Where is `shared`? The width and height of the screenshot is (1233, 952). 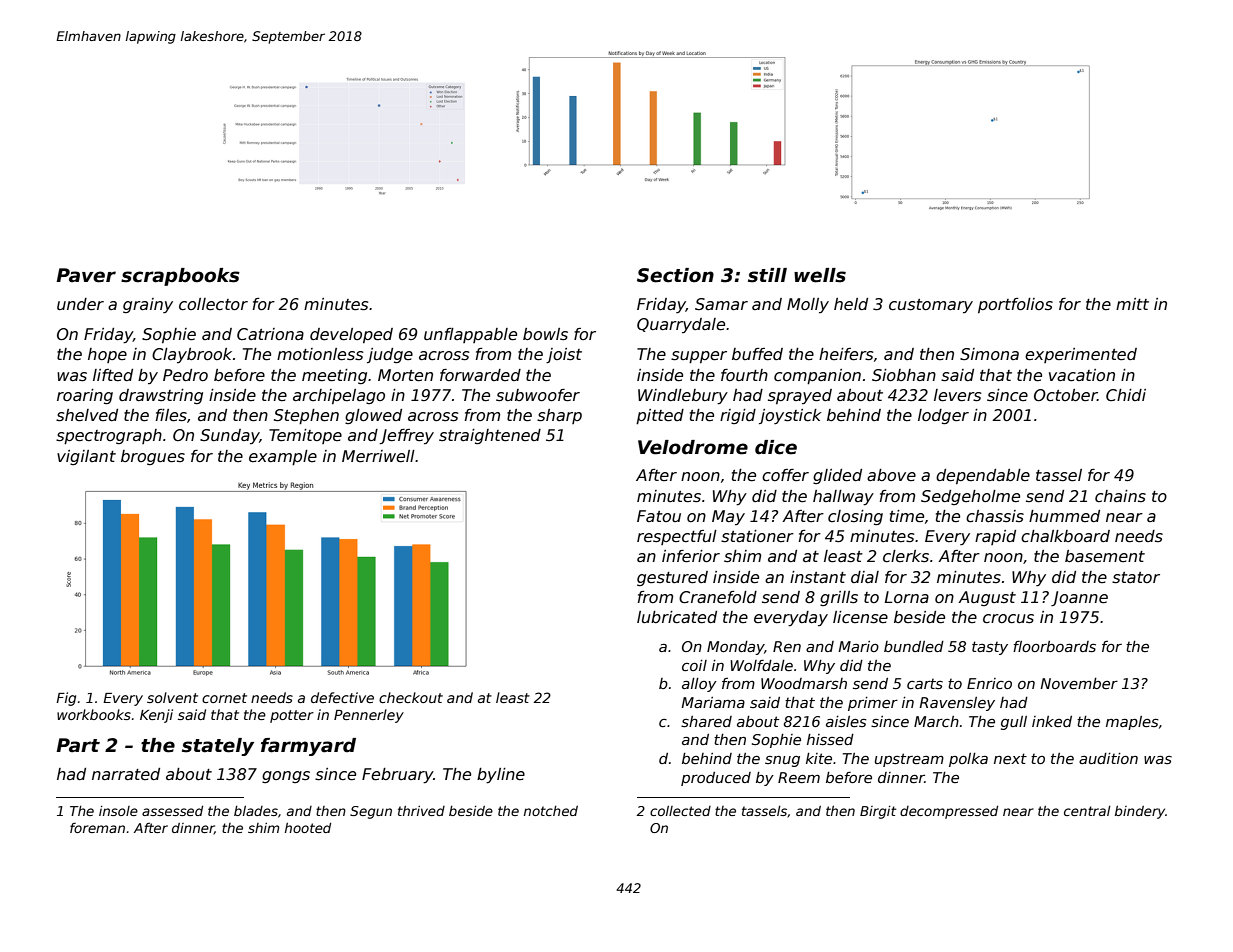 shared is located at coordinates (706, 721).
